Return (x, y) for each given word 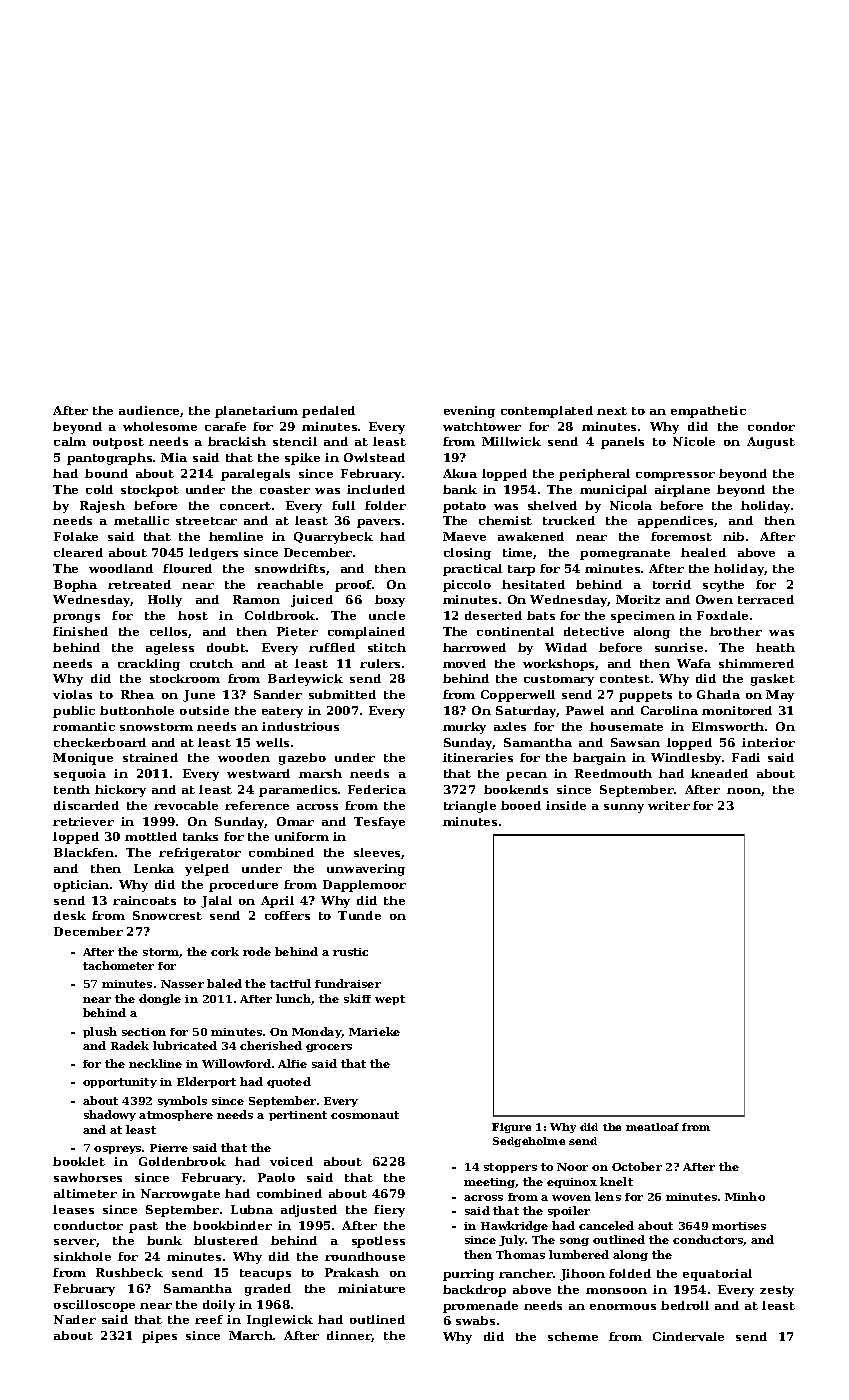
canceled (606, 1225)
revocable (186, 805)
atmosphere (176, 1115)
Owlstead (374, 457)
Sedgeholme (529, 1142)
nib (733, 536)
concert (245, 506)
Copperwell (518, 696)
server (75, 1242)
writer (669, 805)
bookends (516, 789)
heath (775, 647)
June (199, 696)
